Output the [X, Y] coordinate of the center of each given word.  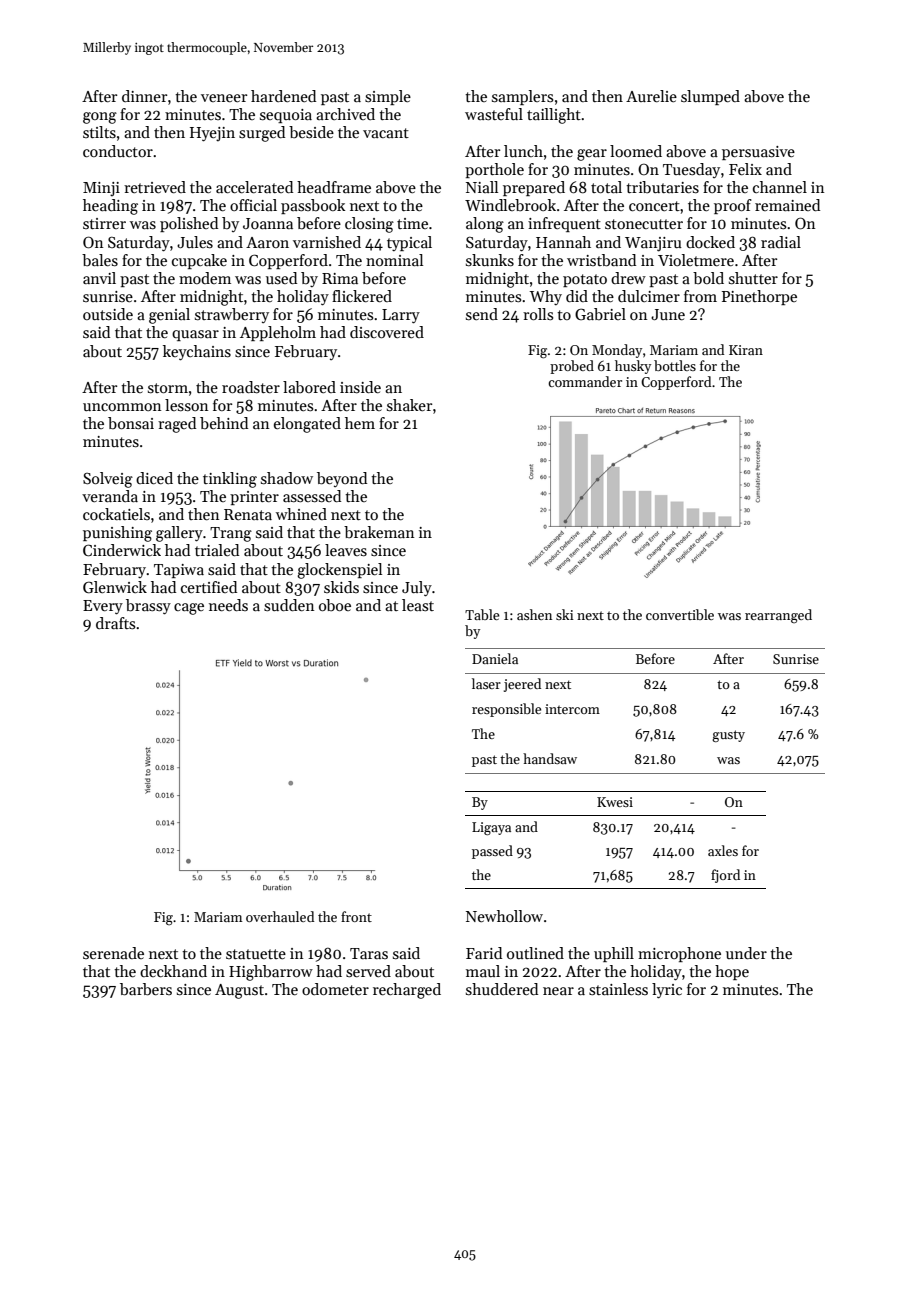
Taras [369, 953]
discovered [387, 332]
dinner [144, 96]
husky [633, 367]
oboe [335, 605]
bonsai [131, 423]
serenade [113, 953]
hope [732, 972]
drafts [115, 623]
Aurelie [651, 96]
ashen [534, 614]
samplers [522, 97]
